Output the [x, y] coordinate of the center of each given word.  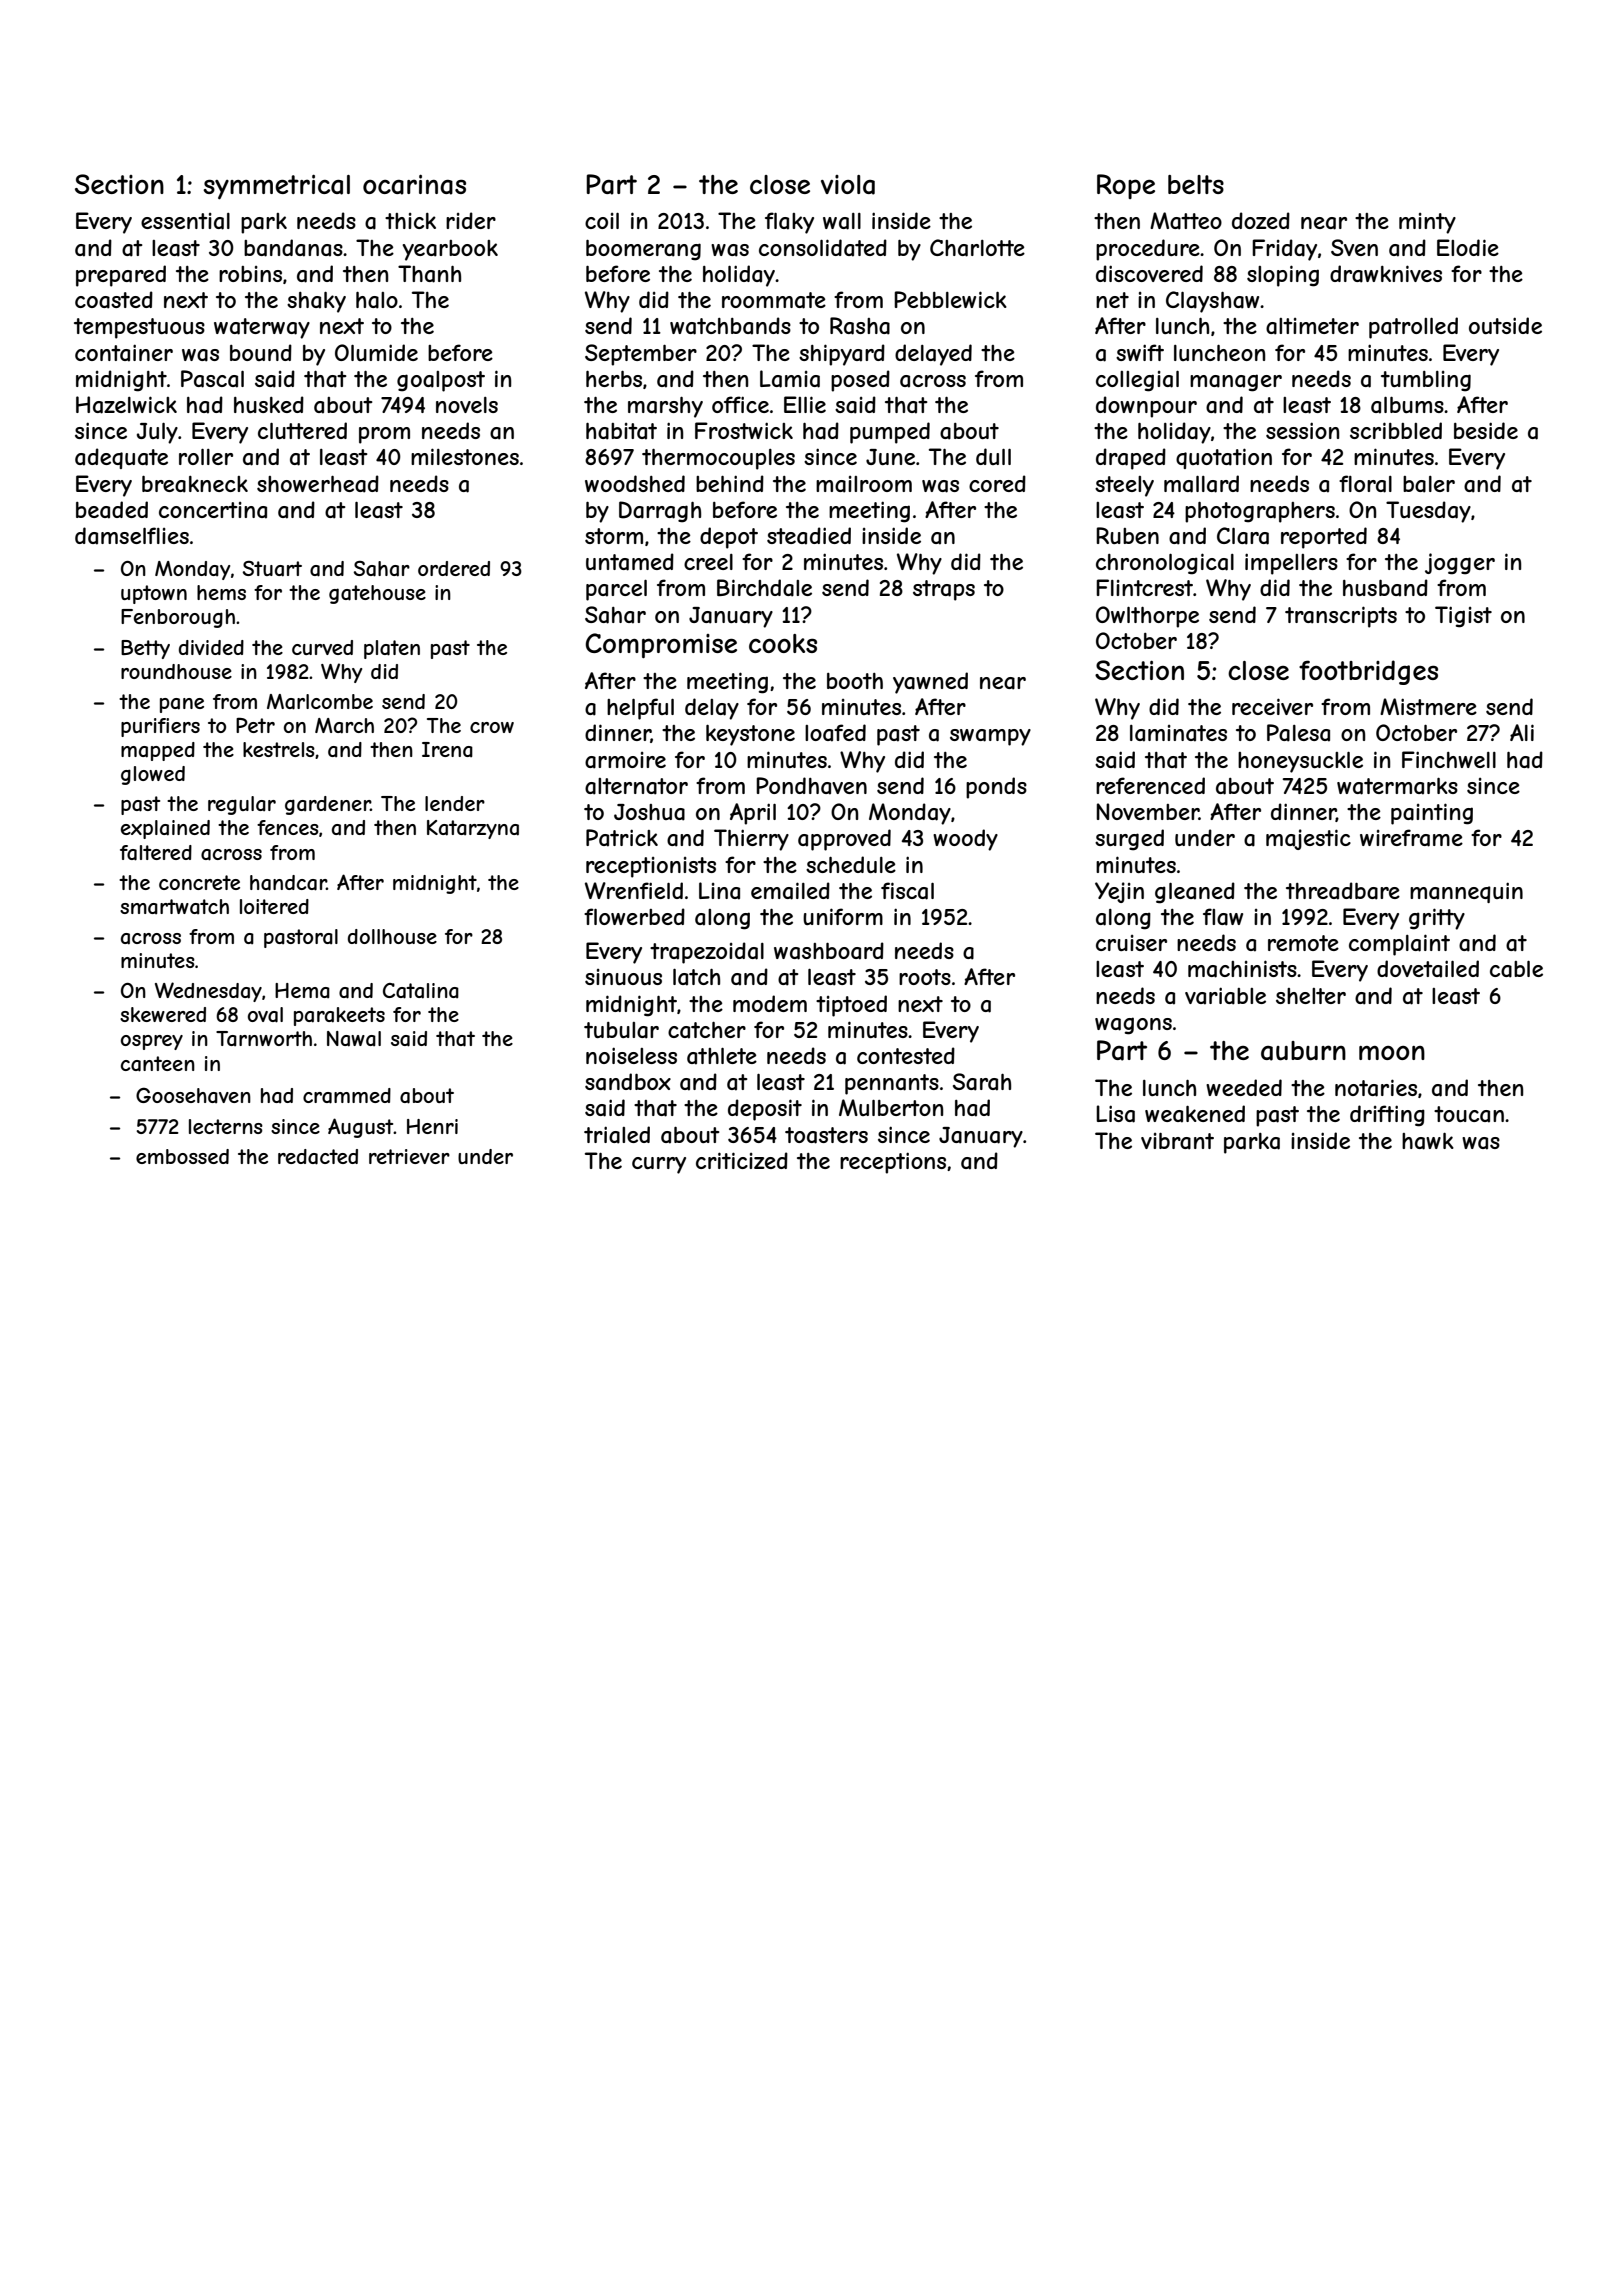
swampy [990, 737]
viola [848, 185]
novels [467, 405]
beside [1486, 430]
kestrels [279, 749]
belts [1196, 184]
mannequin [1466, 892]
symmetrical [276, 187]
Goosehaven [193, 1095]
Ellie [805, 404]
